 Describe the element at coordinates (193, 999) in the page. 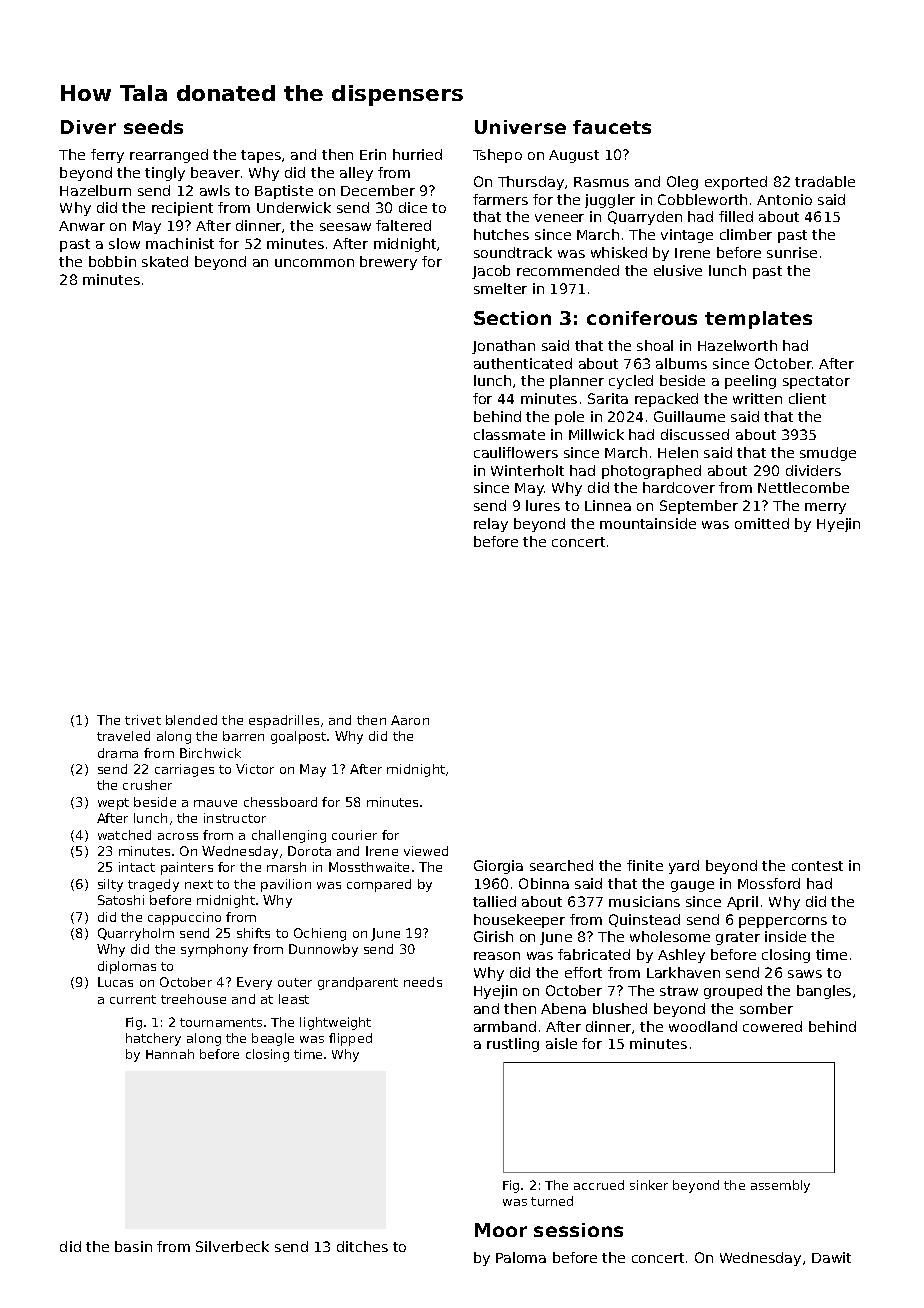

I see `treehouse` at that location.
